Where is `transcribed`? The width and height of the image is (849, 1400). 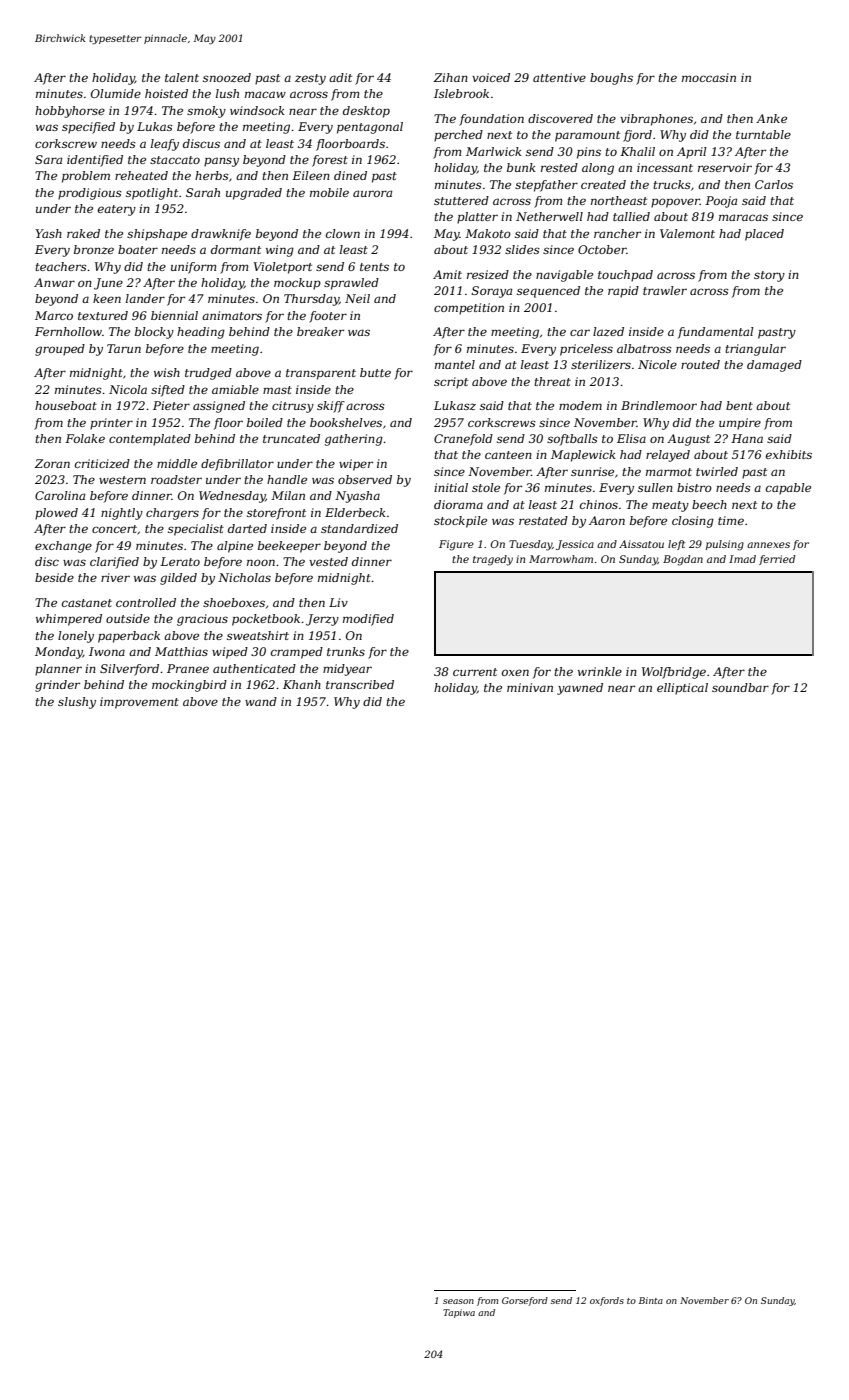 transcribed is located at coordinates (360, 684).
